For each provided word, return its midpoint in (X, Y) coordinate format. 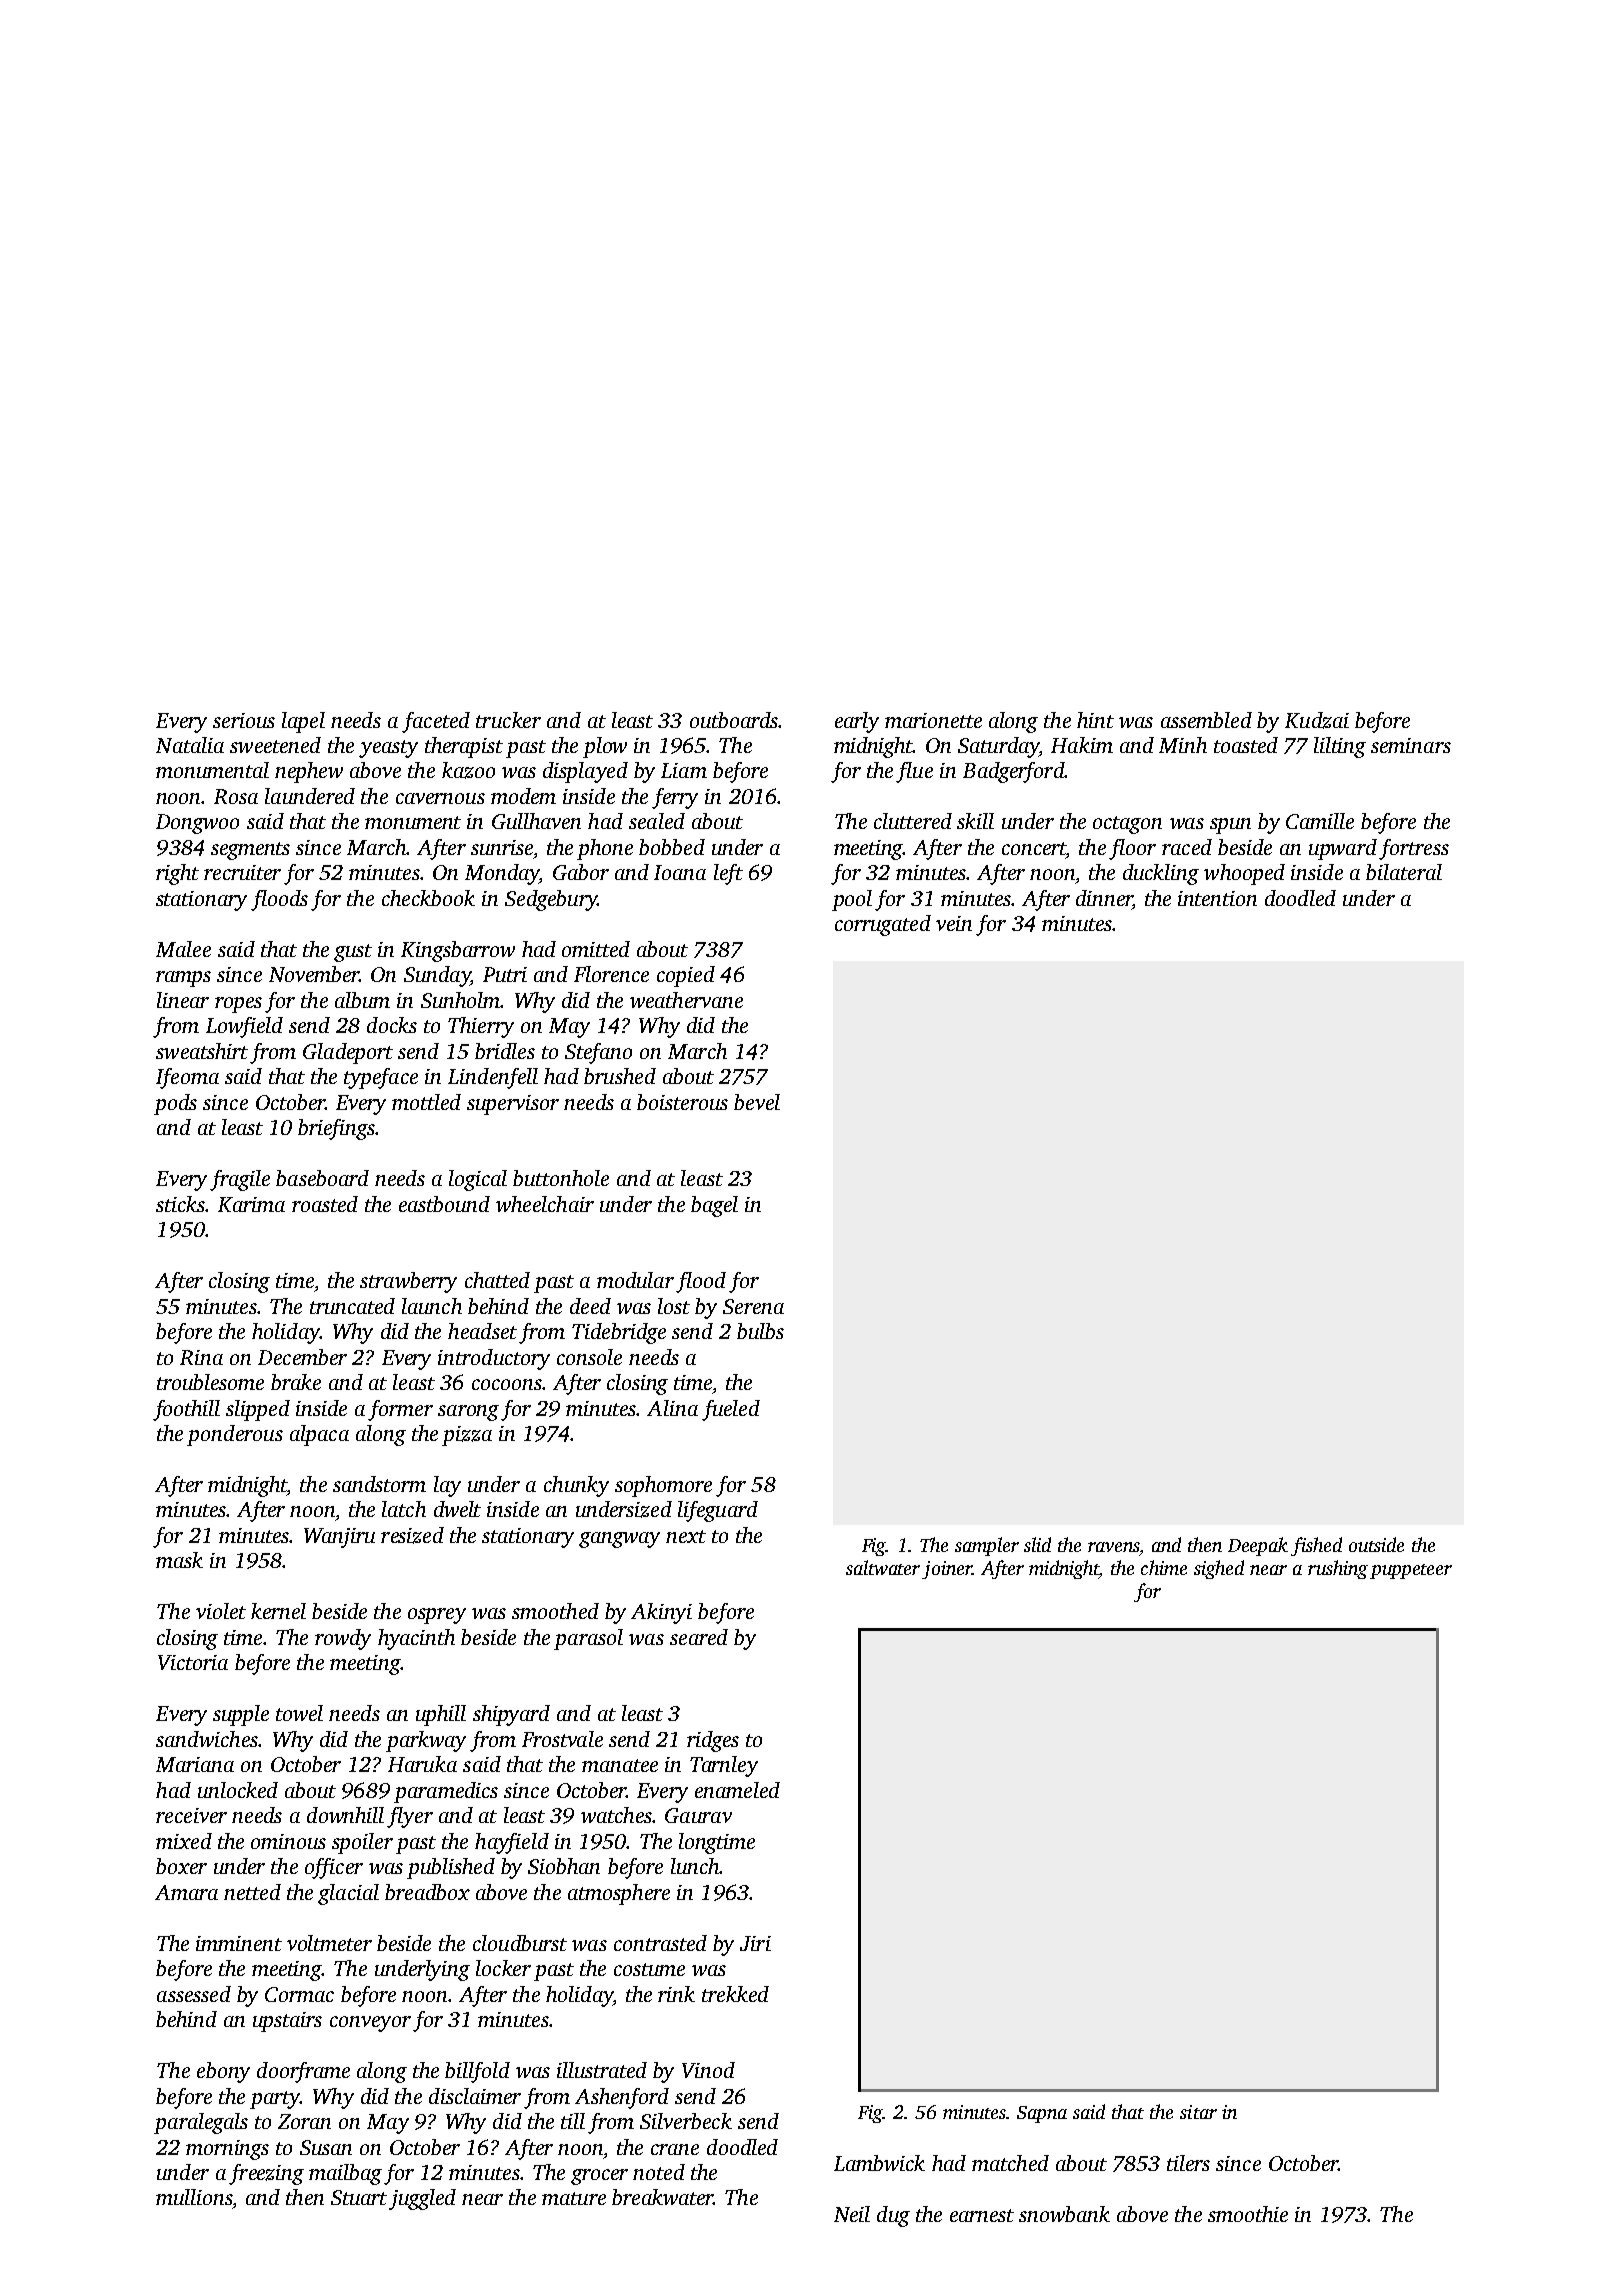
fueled (731, 1410)
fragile (240, 1180)
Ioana (680, 872)
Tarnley (724, 1766)
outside (1376, 1544)
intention (1217, 898)
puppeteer (1411, 1571)
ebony (223, 2072)
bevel (757, 1102)
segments (250, 851)
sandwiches (207, 1739)
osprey (437, 1616)
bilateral (1404, 872)
